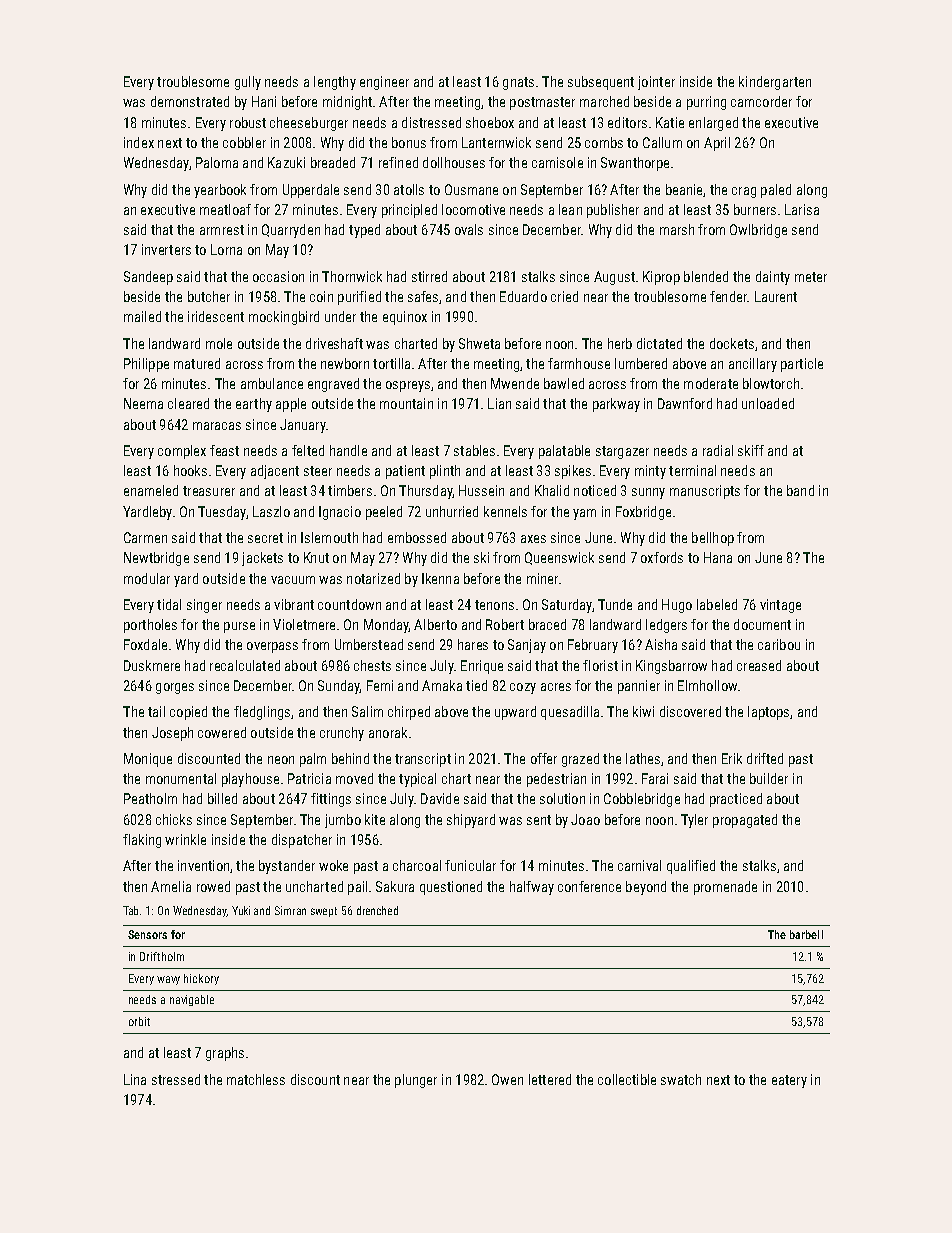 Image resolution: width=952 pixels, height=1233 pixels. I want to click on steer, so click(318, 471).
